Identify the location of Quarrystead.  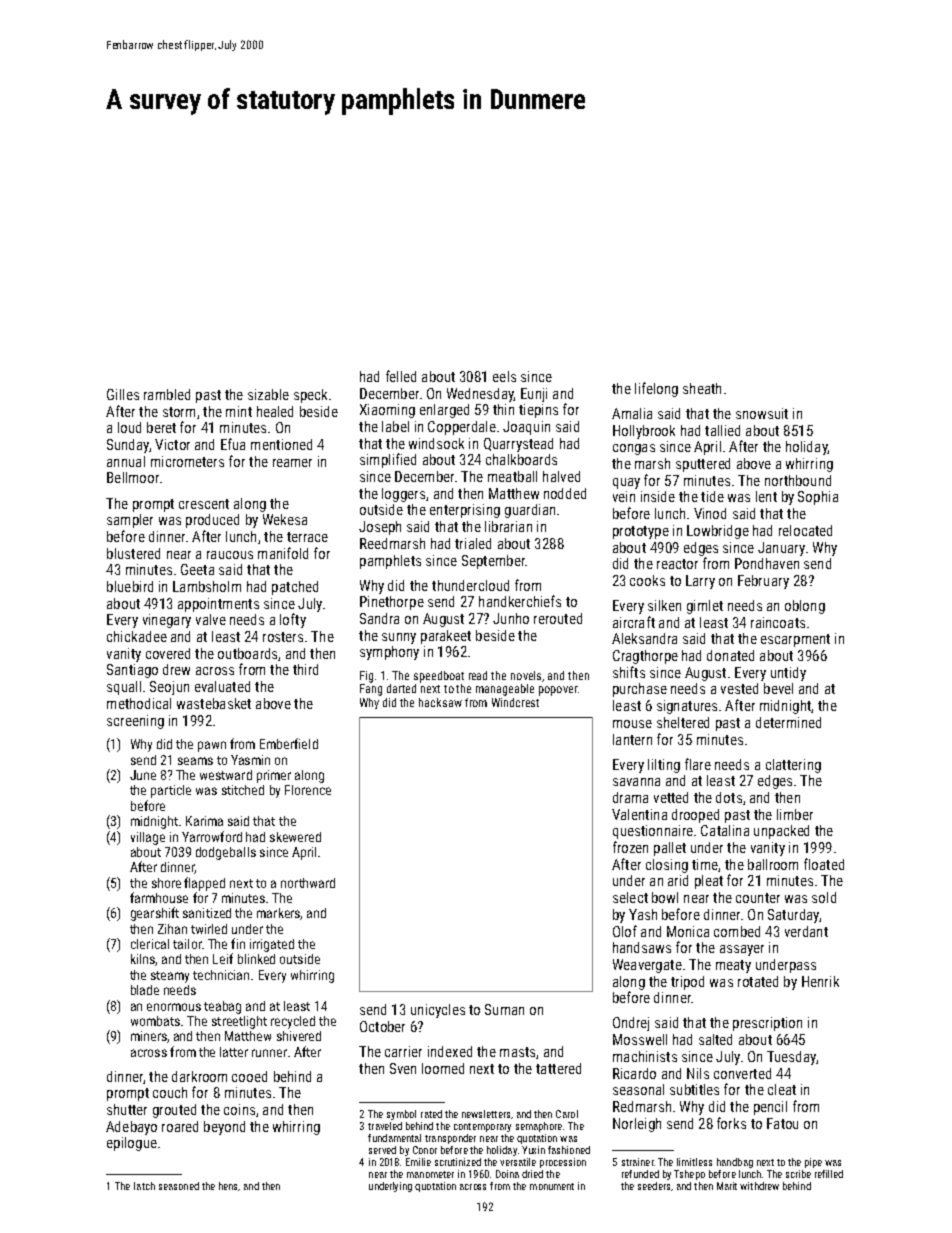
(518, 445).
